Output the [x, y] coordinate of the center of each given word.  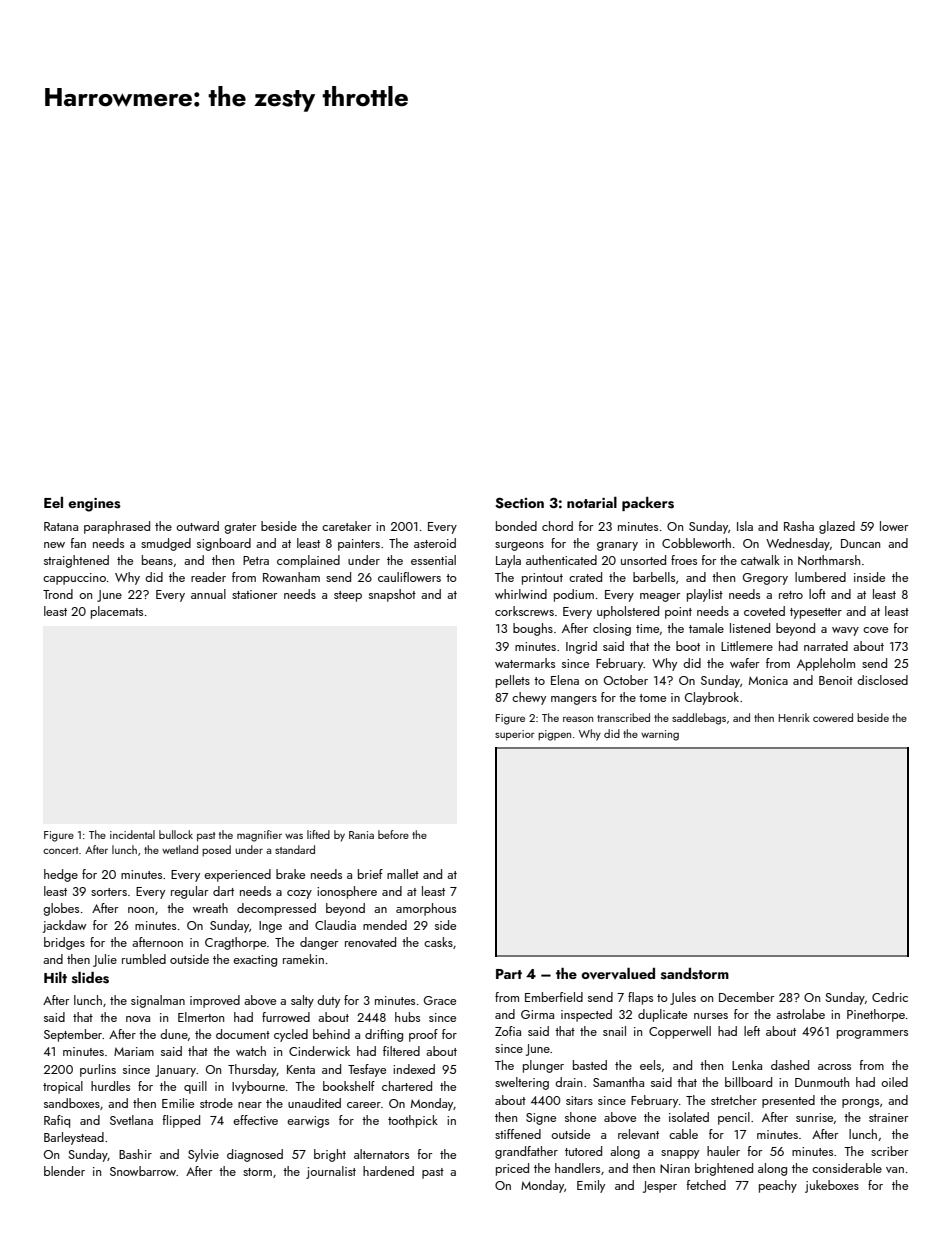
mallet [403, 874]
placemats [117, 612]
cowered [833, 717]
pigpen [554, 735]
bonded [516, 526]
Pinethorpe [876, 1015]
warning [660, 735]
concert [60, 850]
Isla [745, 526]
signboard [224, 544]
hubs [407, 1017]
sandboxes [72, 1103]
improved [215, 1001]
